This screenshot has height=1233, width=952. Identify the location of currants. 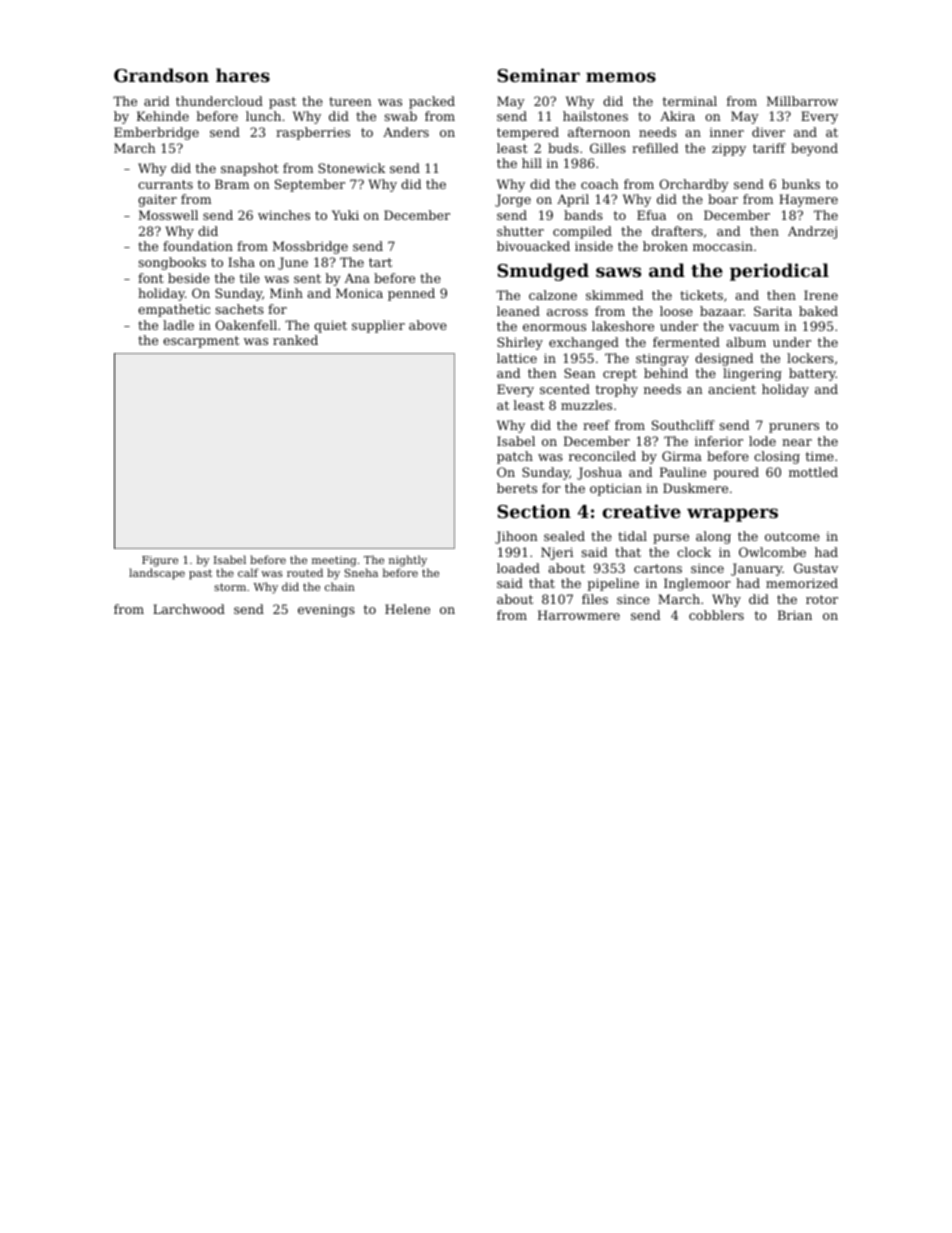
(165, 184).
